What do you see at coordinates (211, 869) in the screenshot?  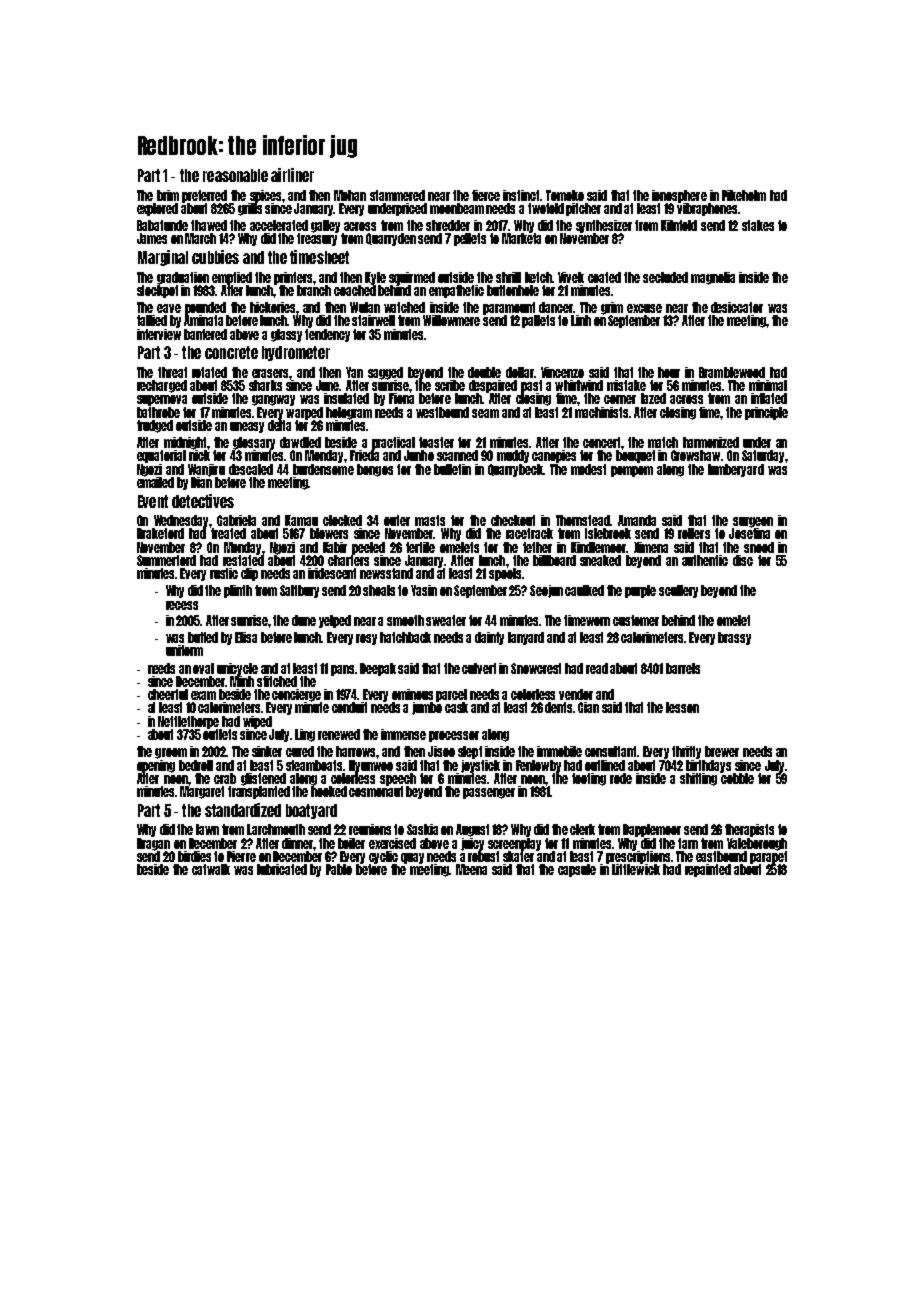 I see `catwalk` at bounding box center [211, 869].
